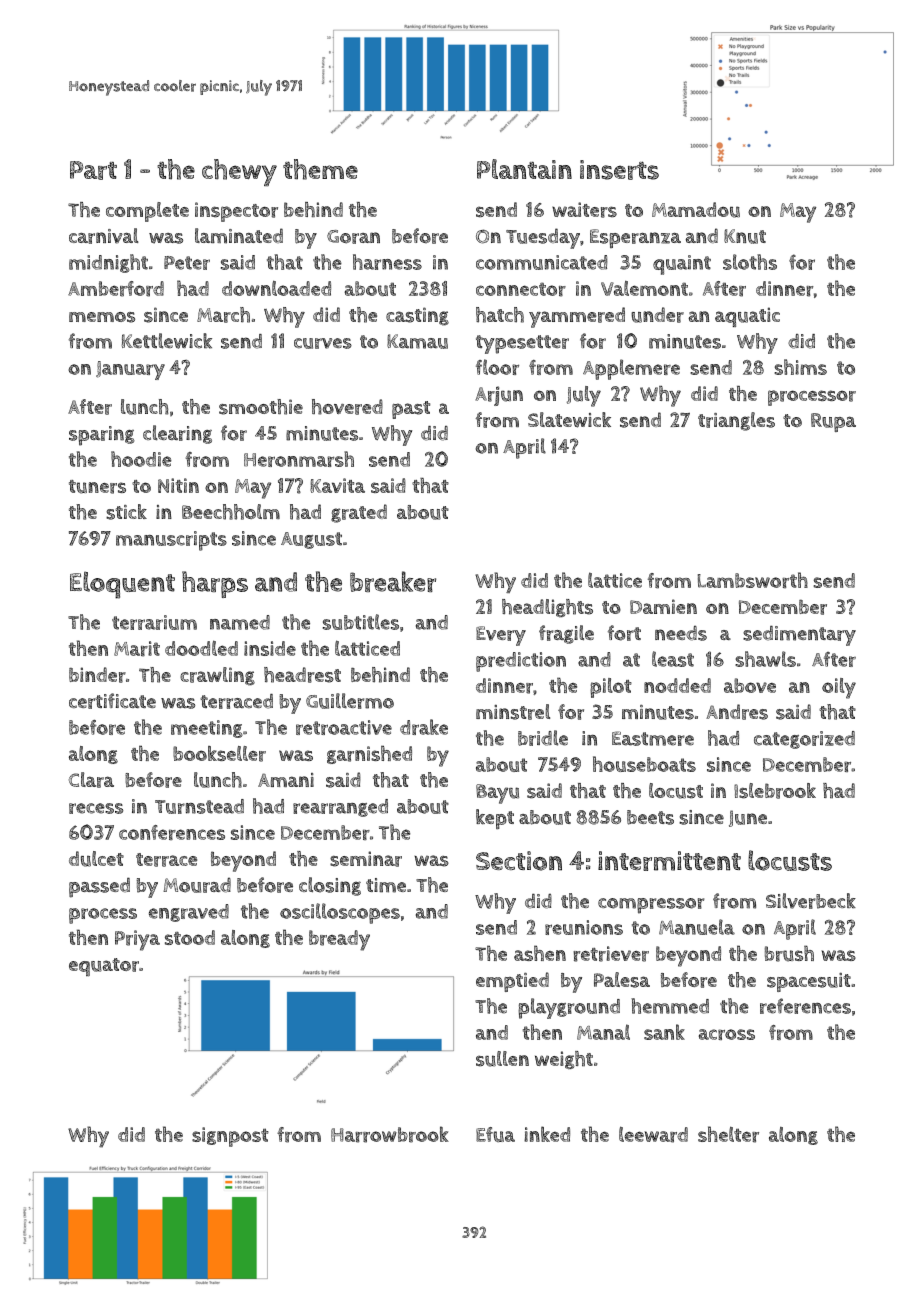 The image size is (924, 1311). I want to click on connector, so click(521, 290).
